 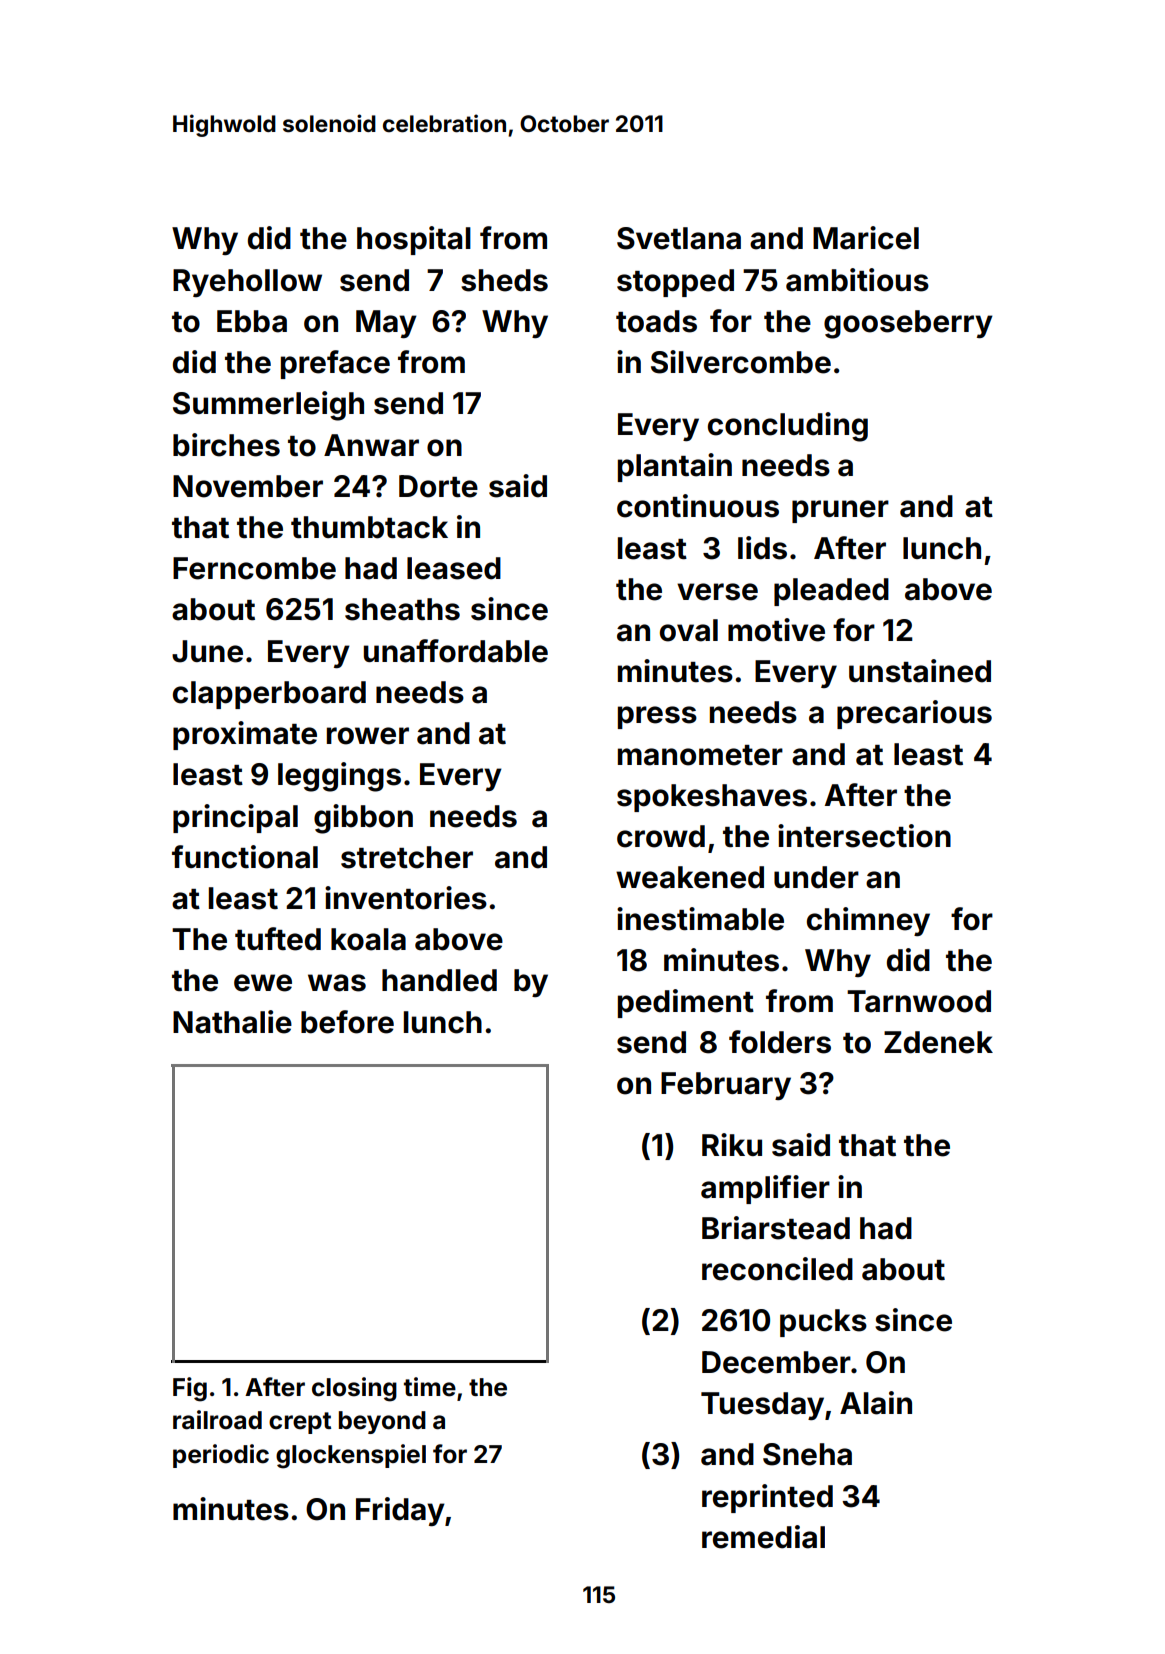 I want to click on manometer, so click(x=700, y=755).
